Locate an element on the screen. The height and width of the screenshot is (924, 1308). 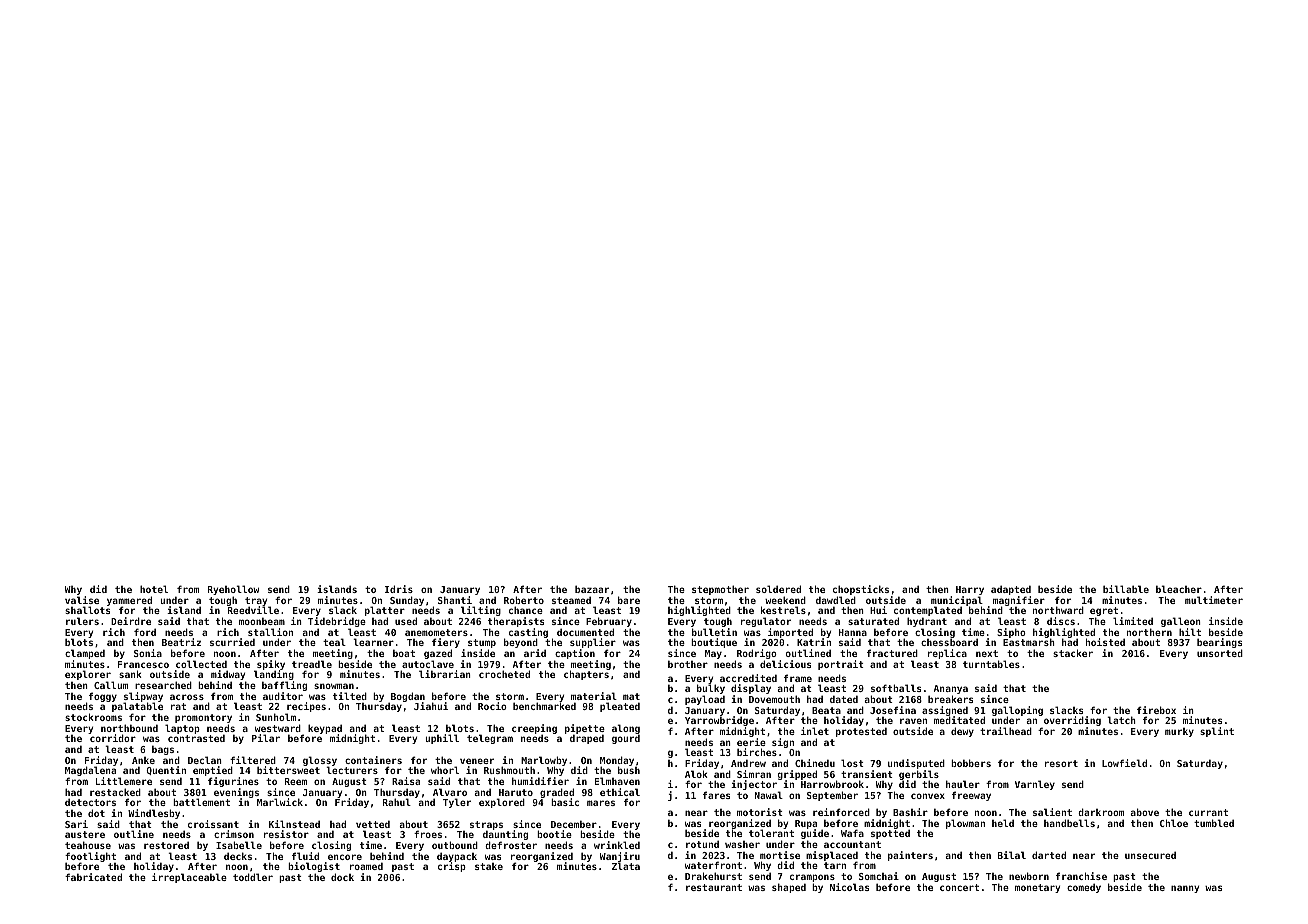
Pilar is located at coordinates (266, 738).
